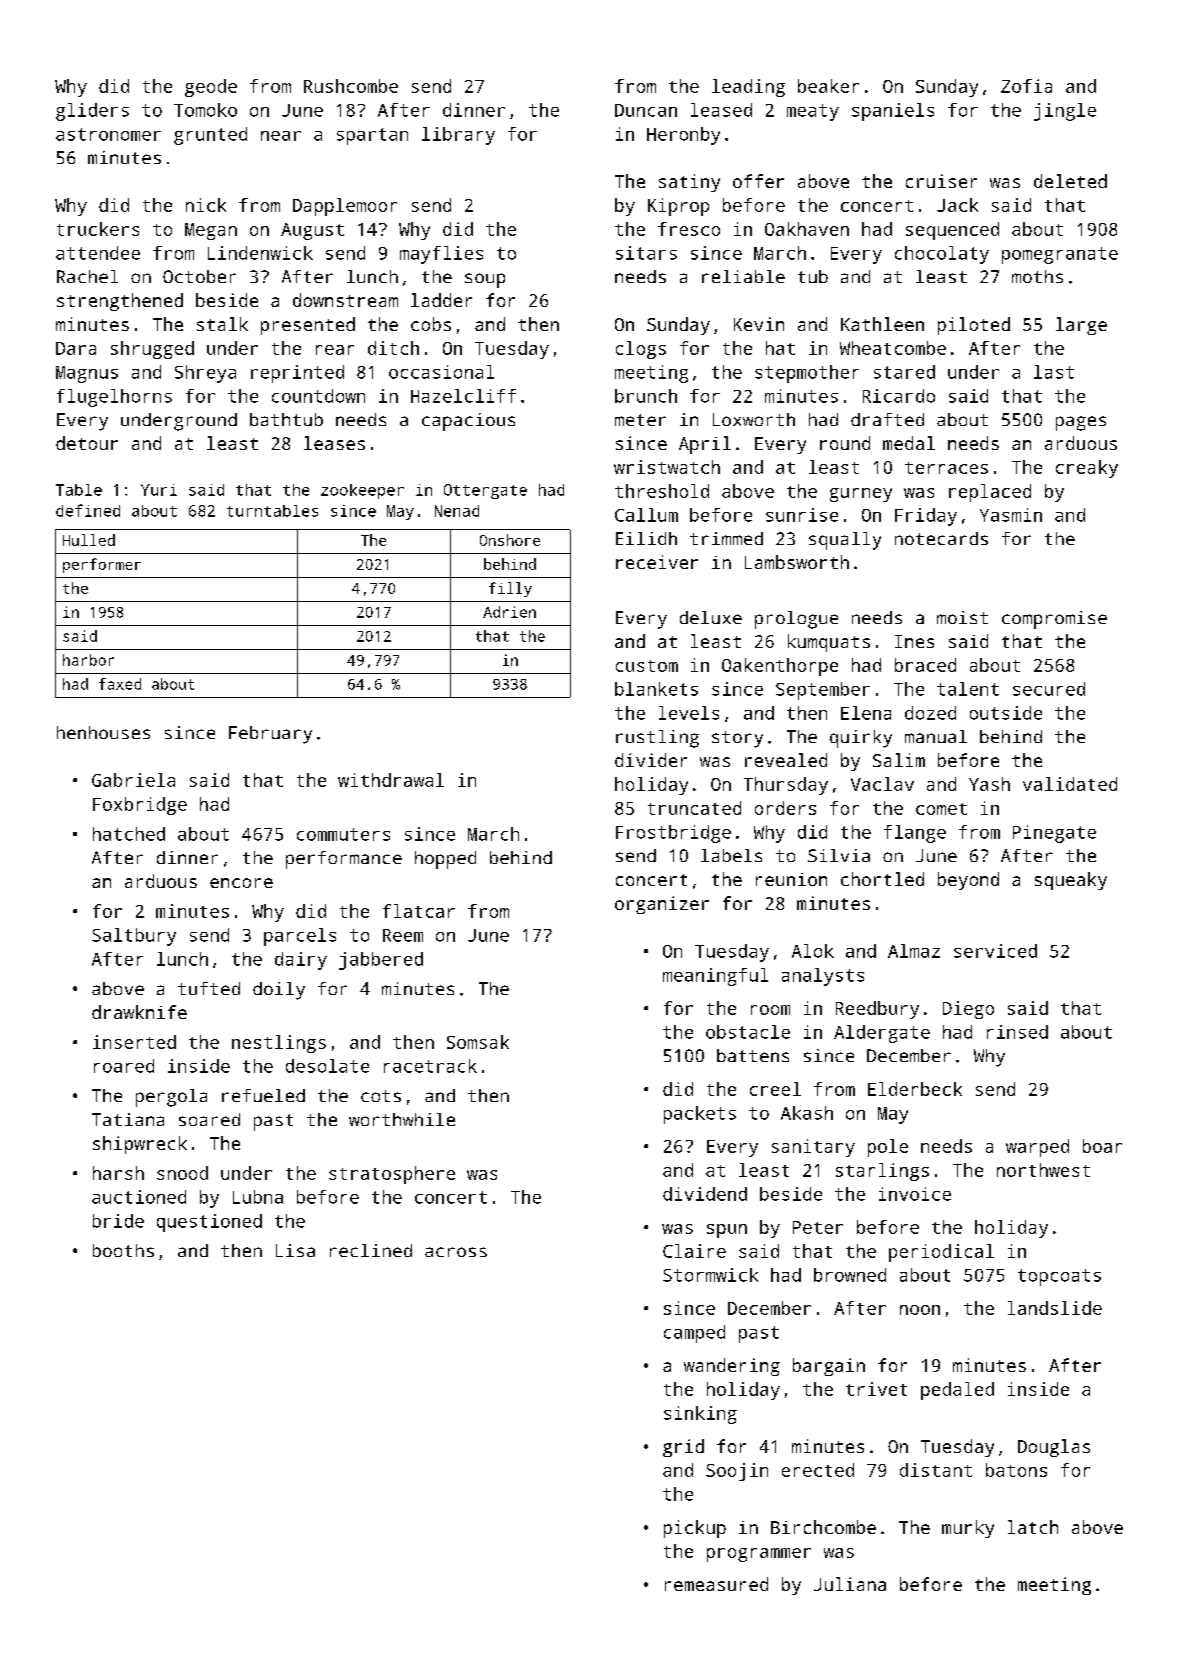 The image size is (1184, 1675). I want to click on large, so click(1081, 326).
